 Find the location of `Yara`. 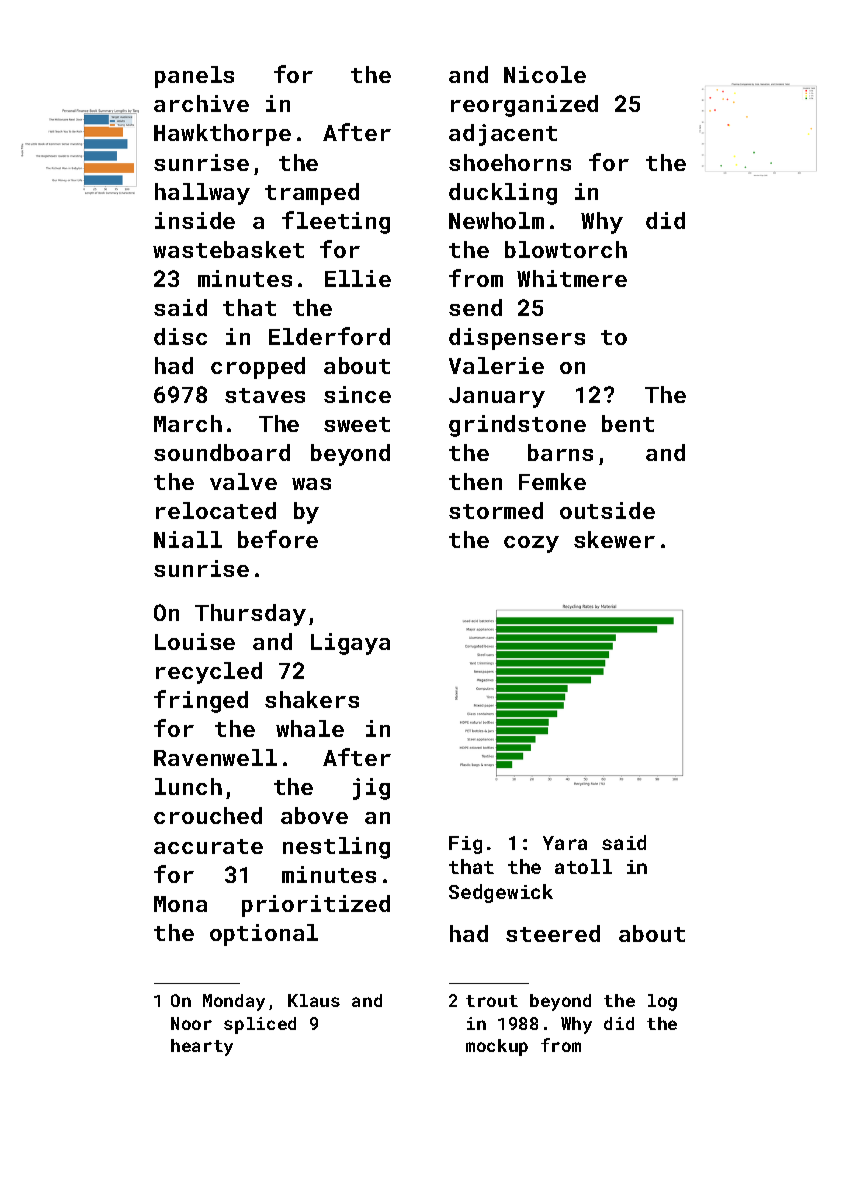

Yara is located at coordinates (565, 843).
